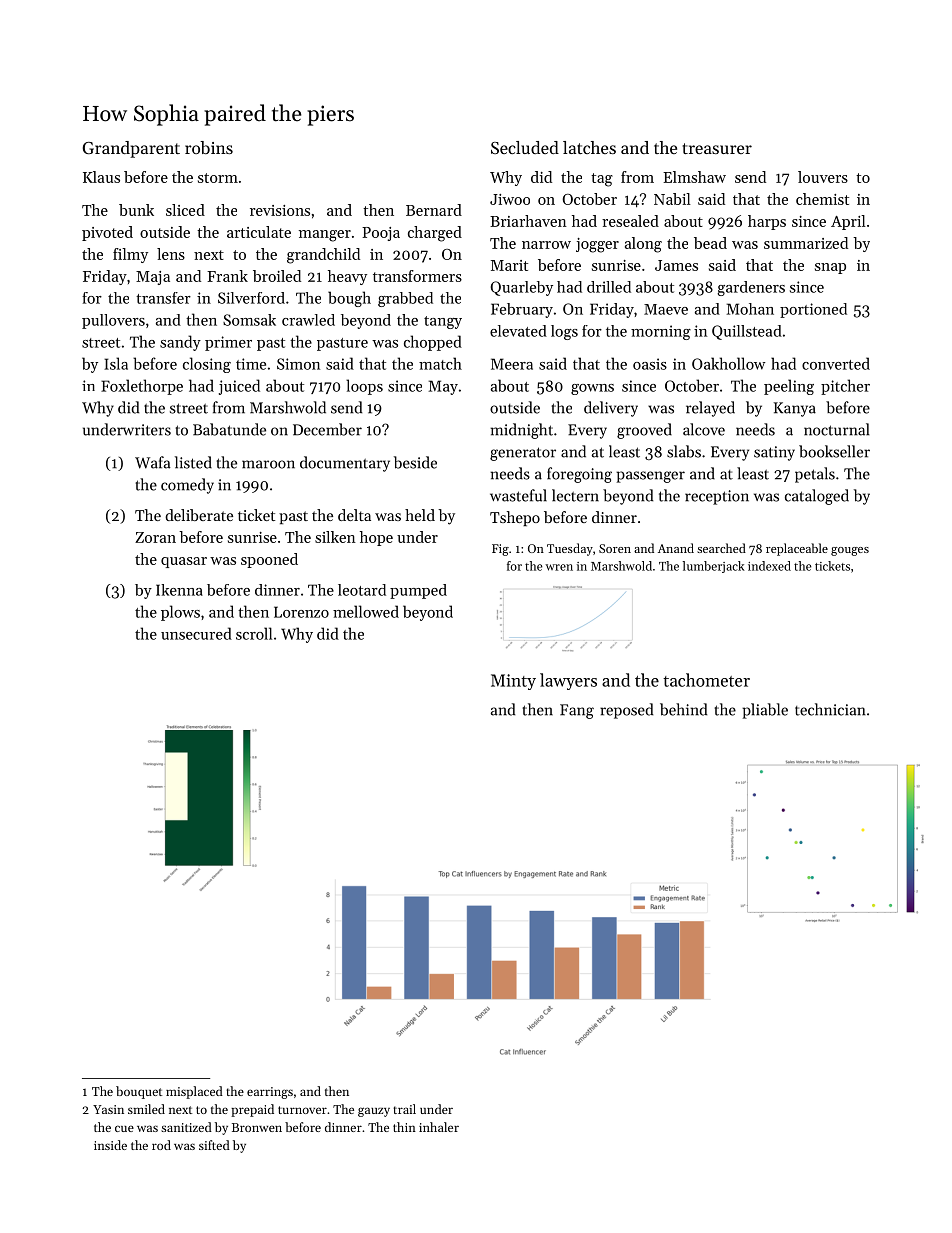 This screenshot has height=1233, width=952. What do you see at coordinates (180, 613) in the screenshot?
I see `plows` at bounding box center [180, 613].
